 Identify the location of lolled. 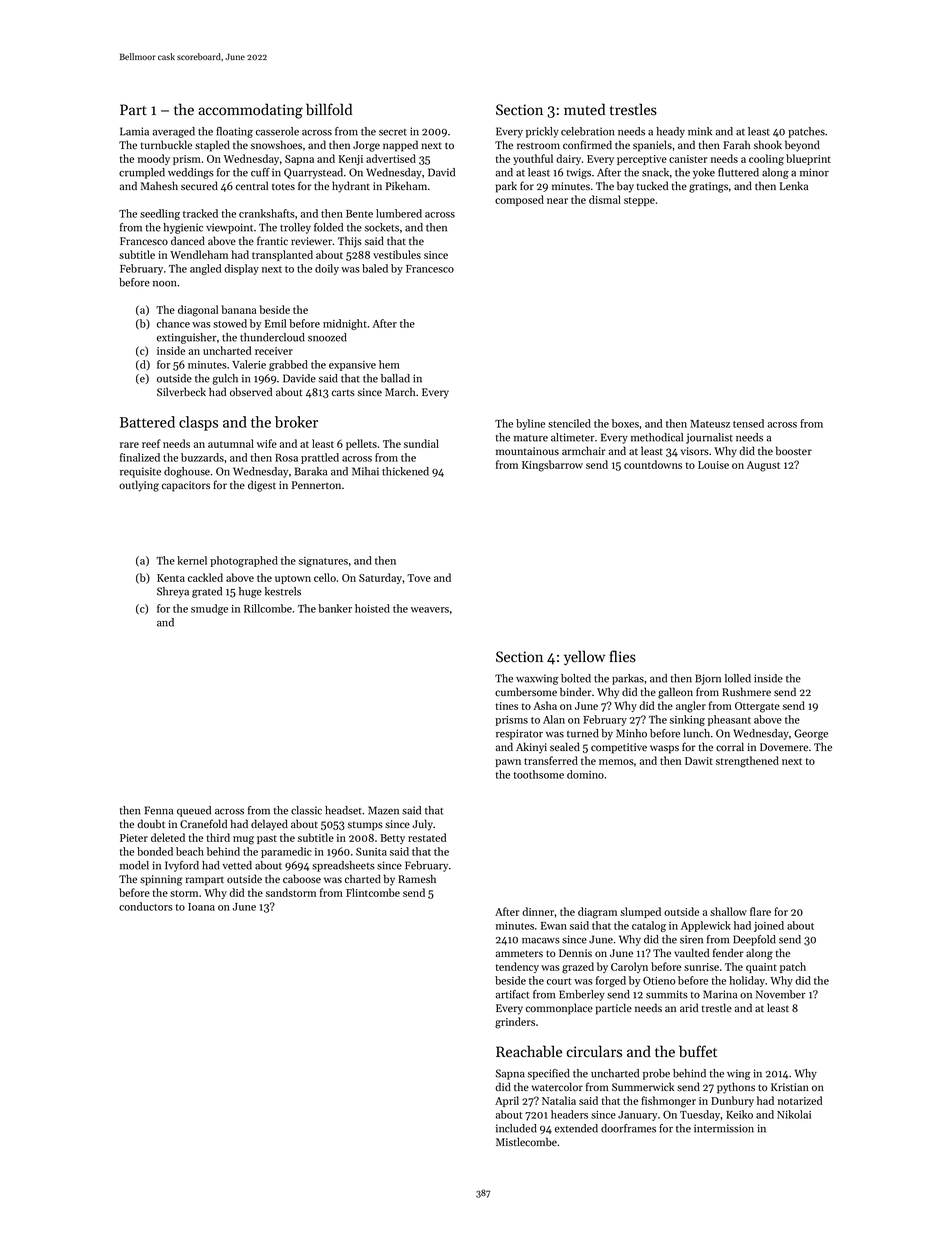
(738, 678).
